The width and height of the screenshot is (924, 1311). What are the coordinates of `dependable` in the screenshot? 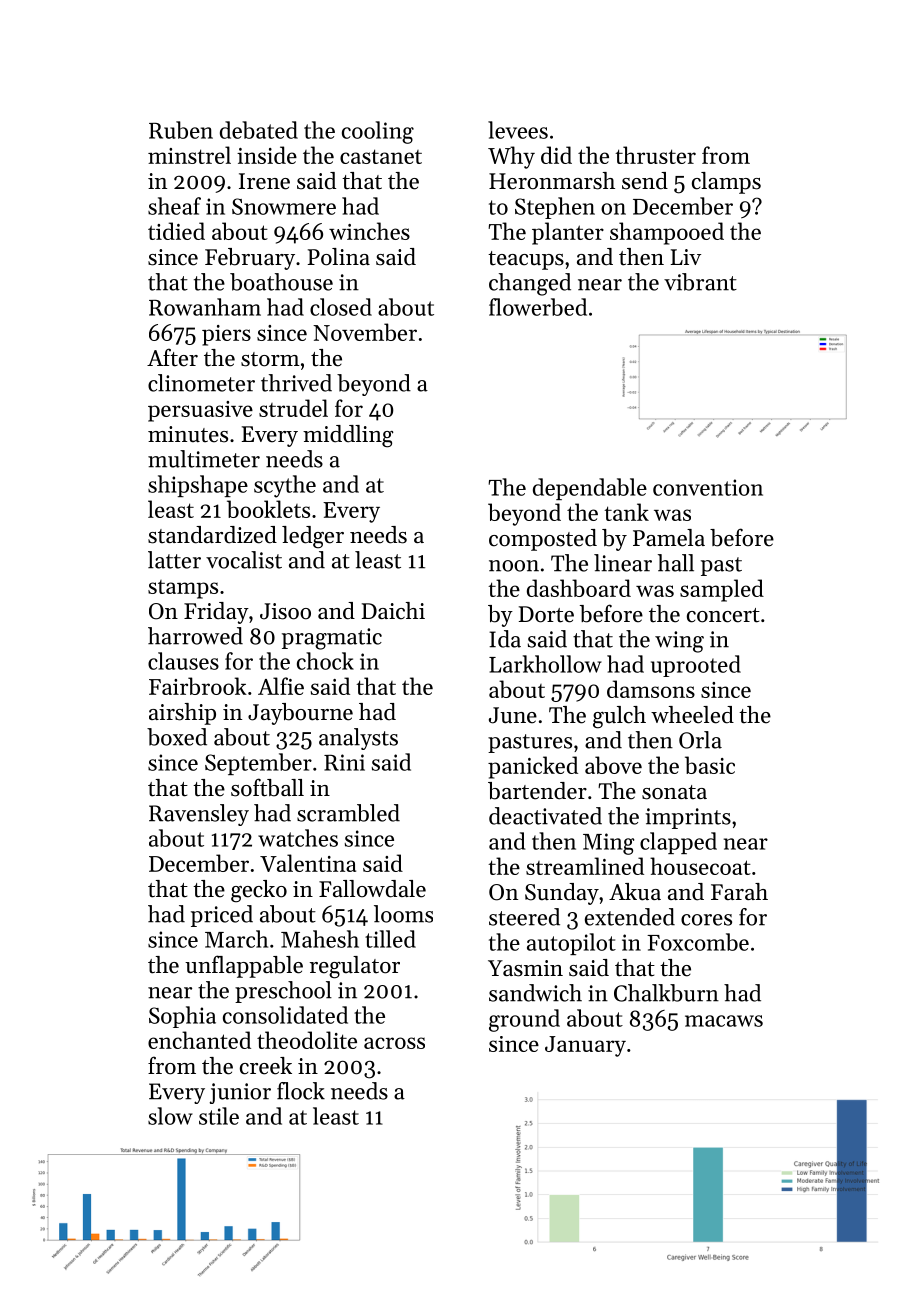 It's located at (590, 489).
